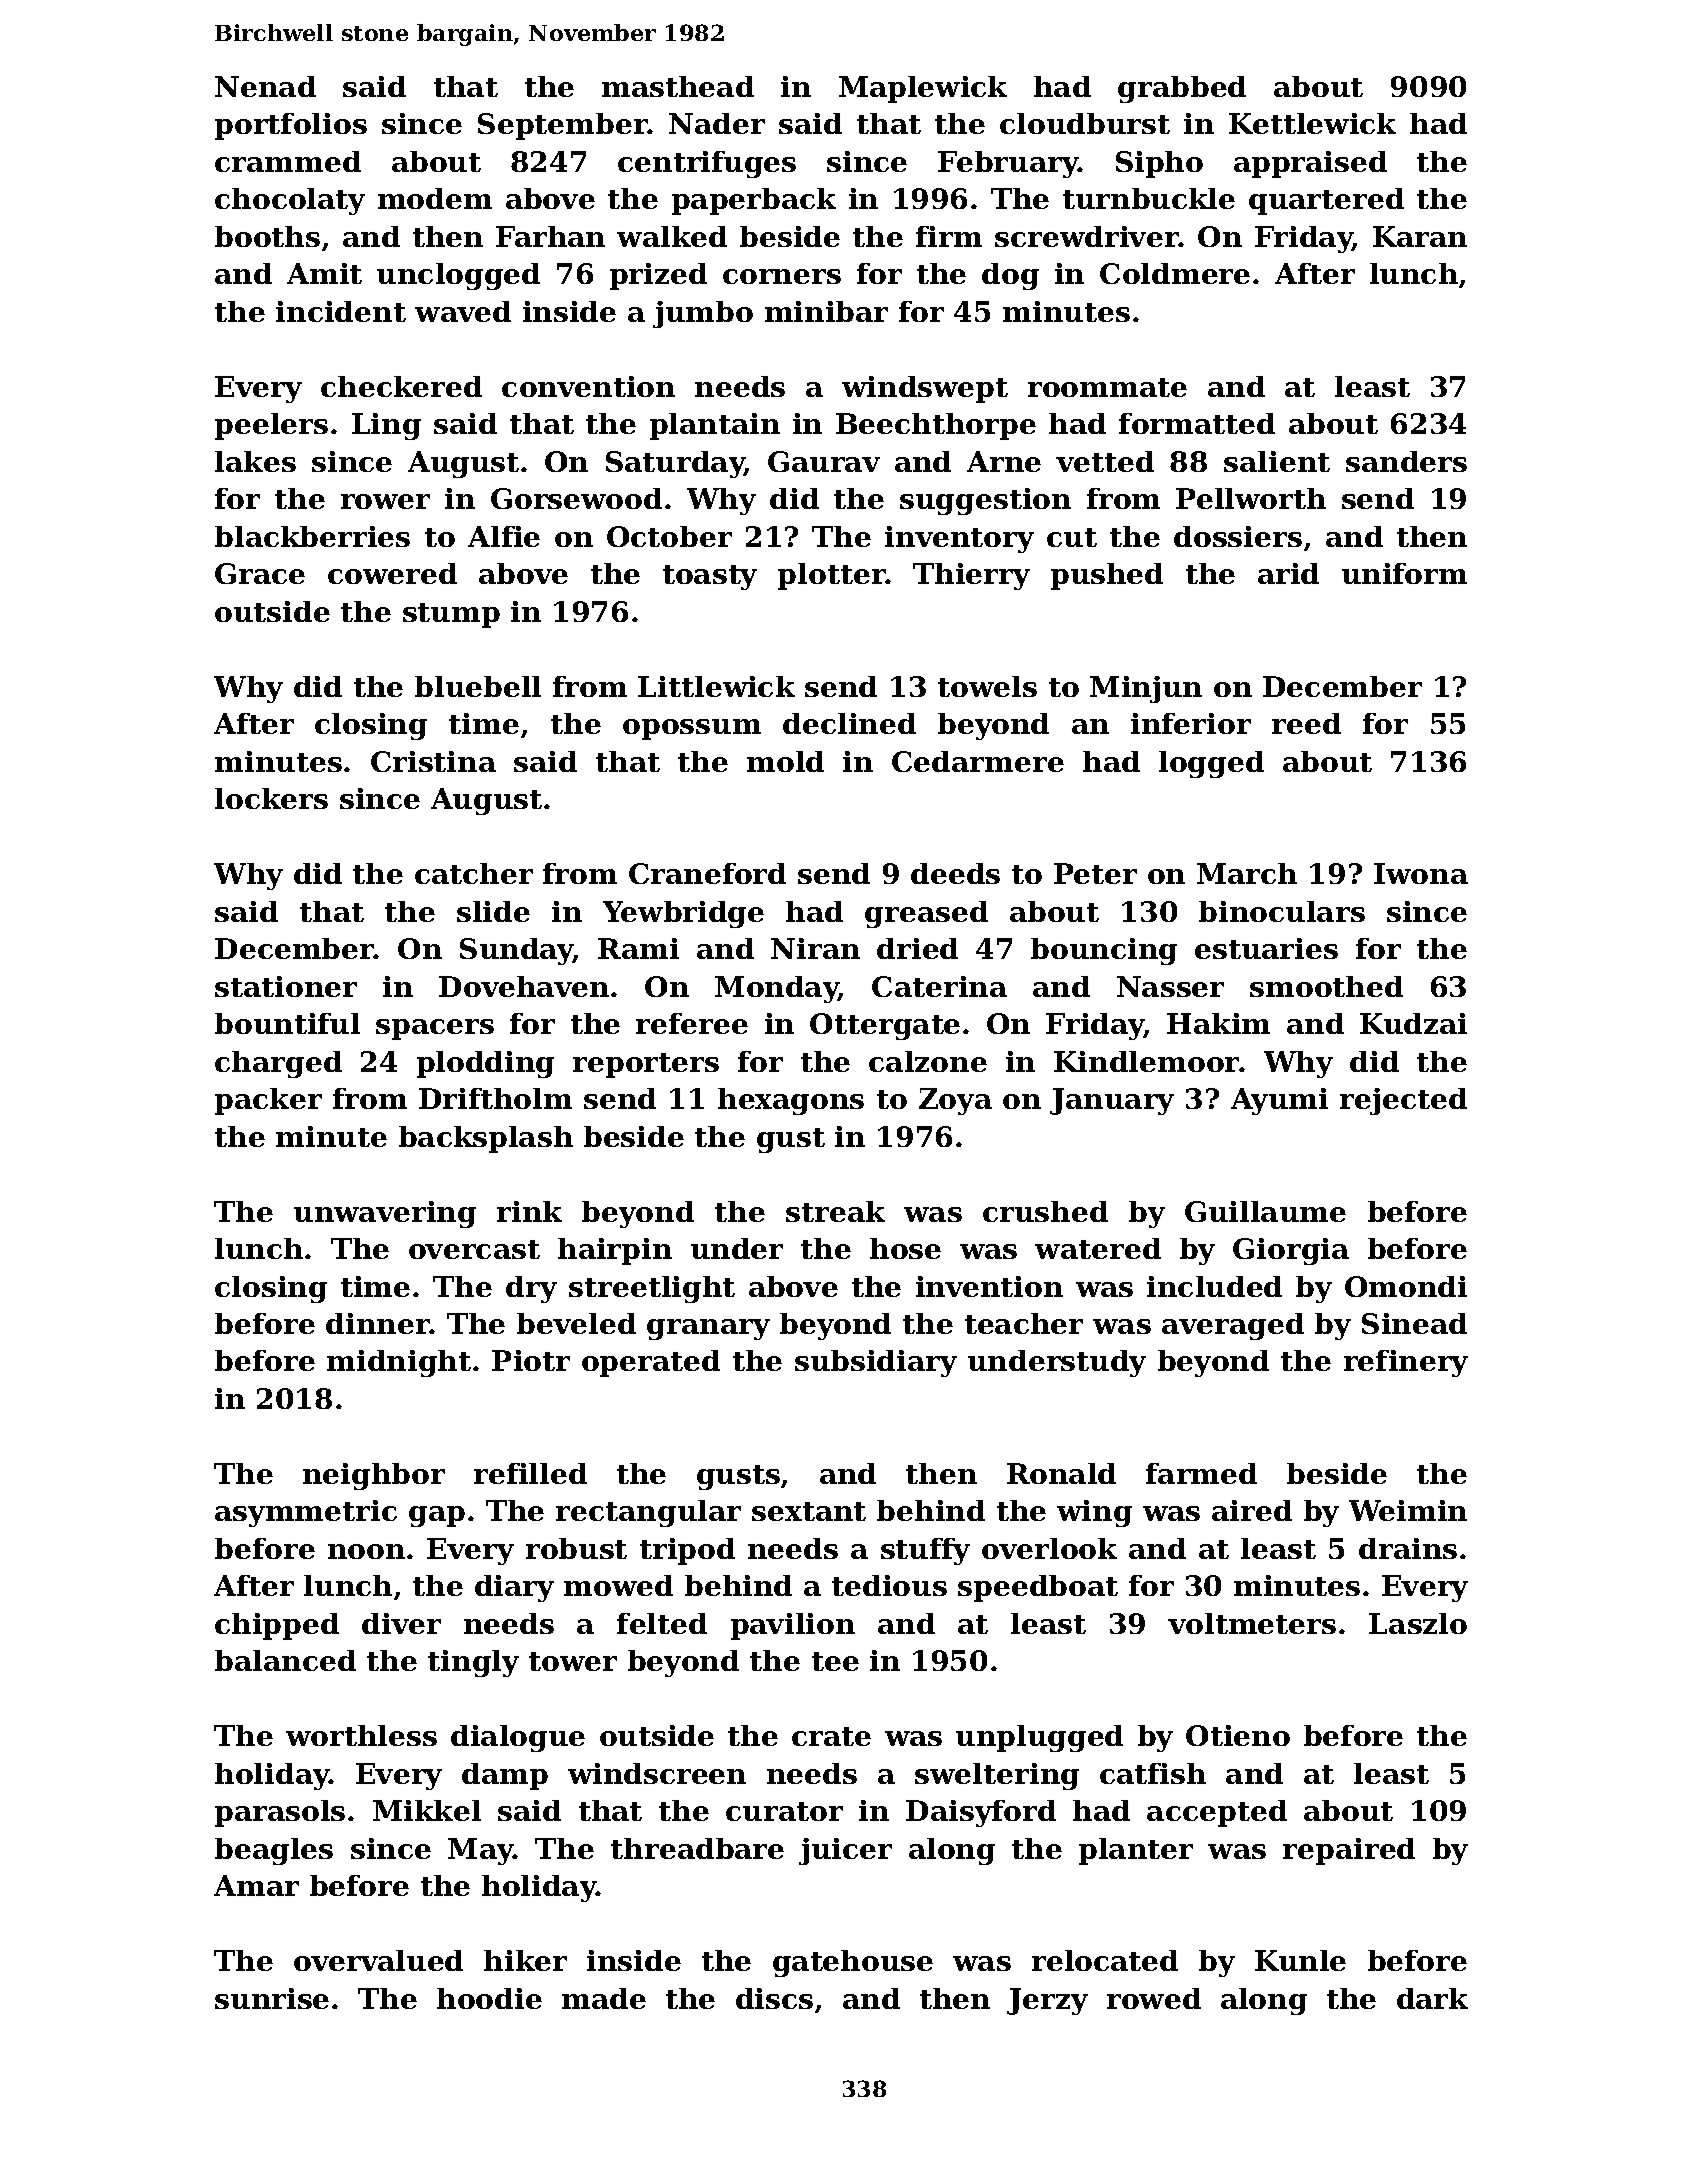 Image resolution: width=1683 pixels, height=2178 pixels. I want to click on Sinead, so click(1414, 1323).
